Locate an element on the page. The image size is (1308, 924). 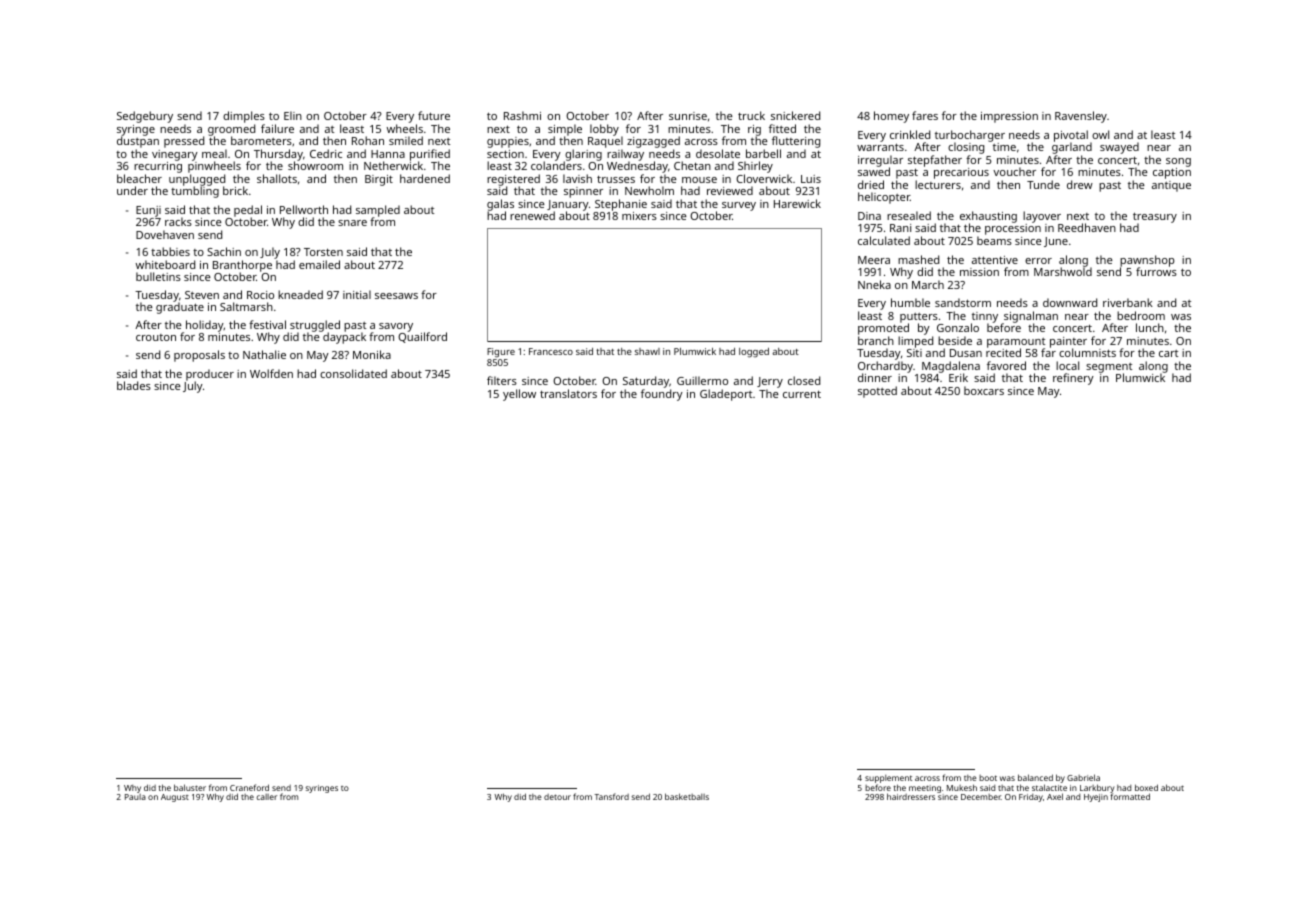
March is located at coordinates (928, 284).
